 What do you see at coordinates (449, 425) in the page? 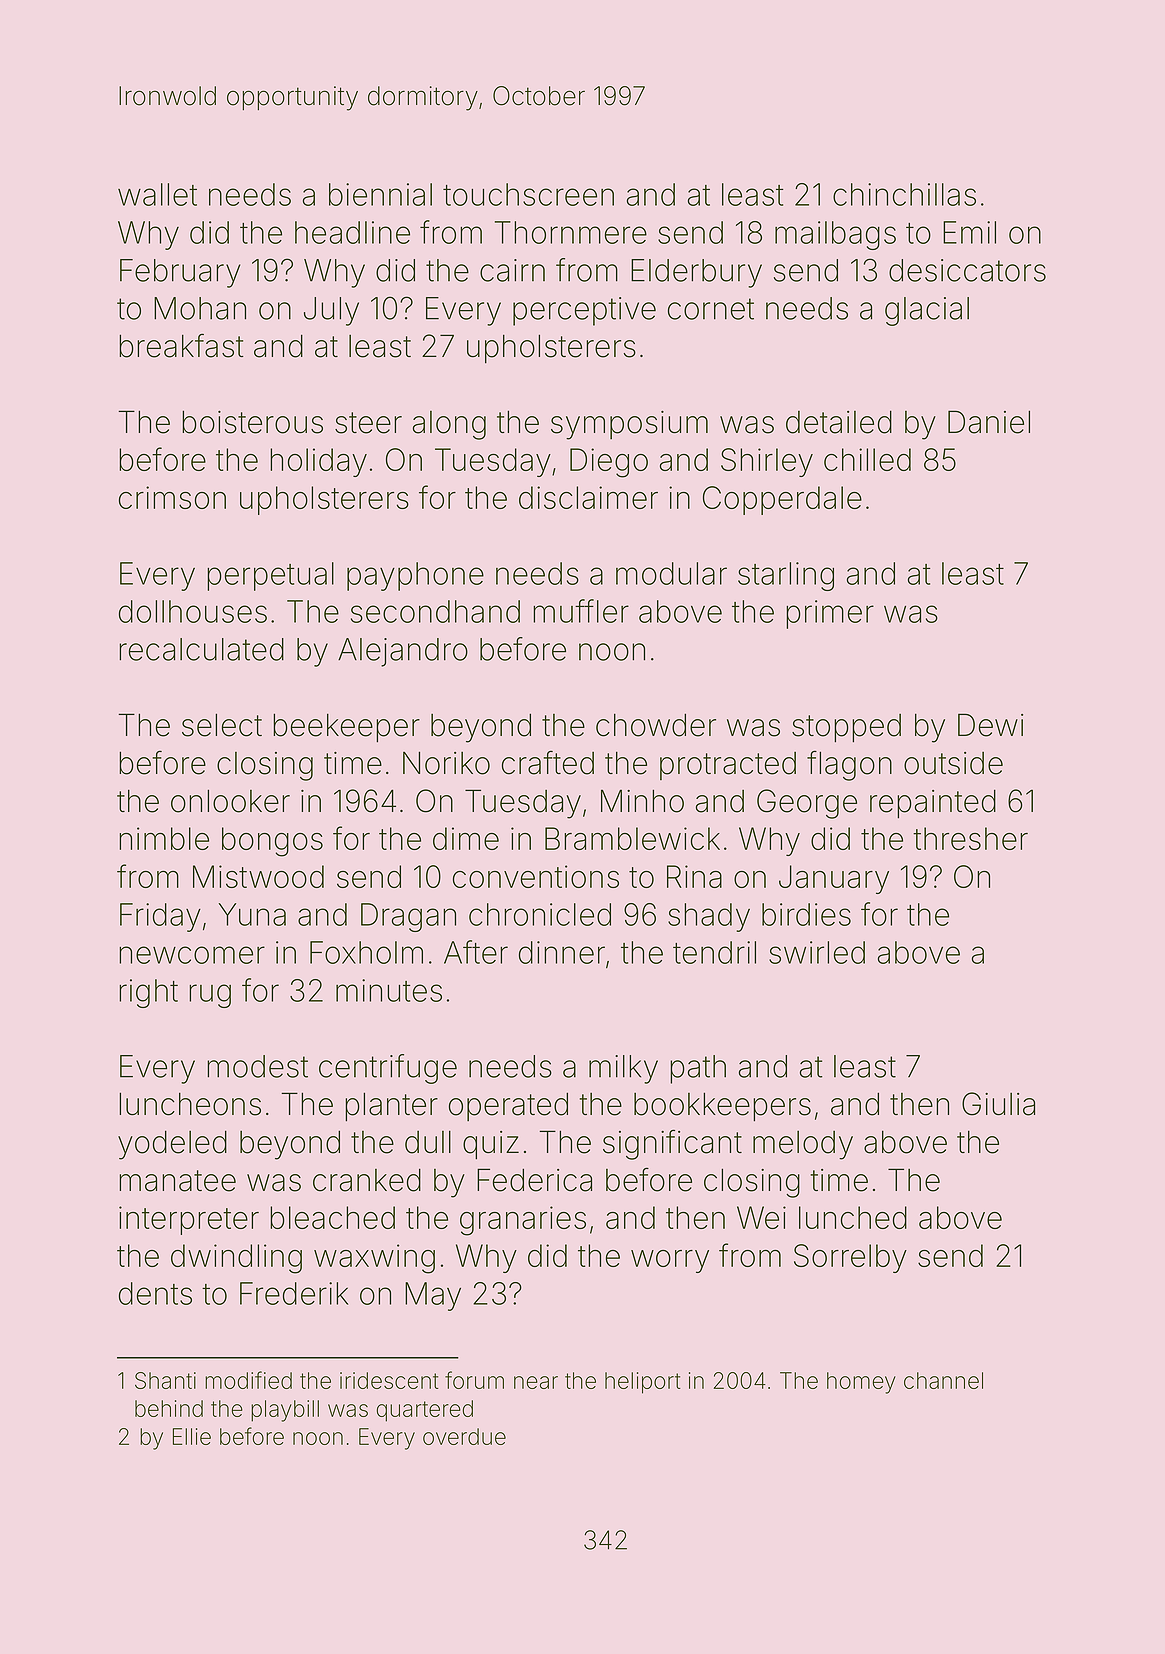
I see `along` at bounding box center [449, 425].
